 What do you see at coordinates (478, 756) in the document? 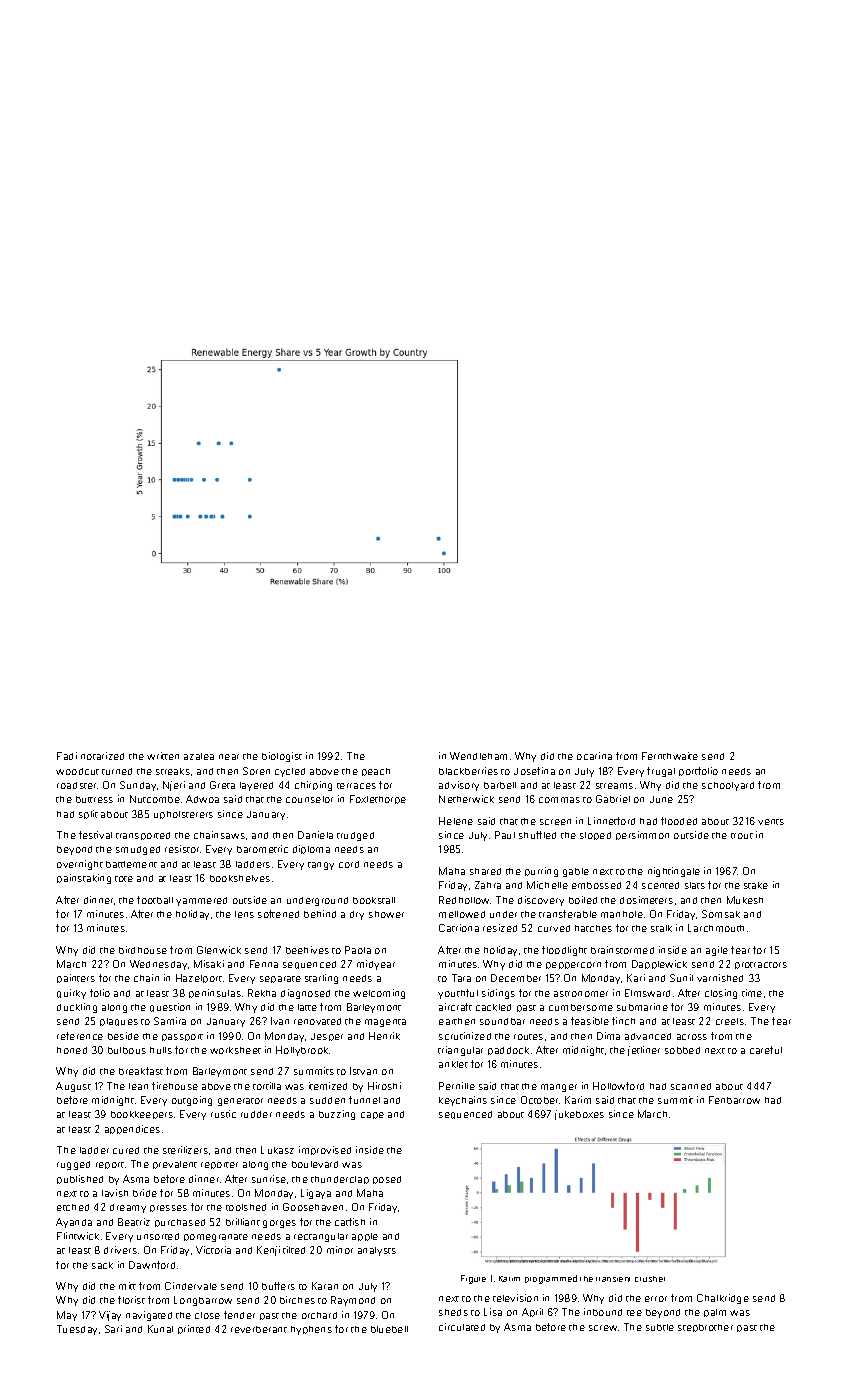
I see `Wendleham` at bounding box center [478, 756].
